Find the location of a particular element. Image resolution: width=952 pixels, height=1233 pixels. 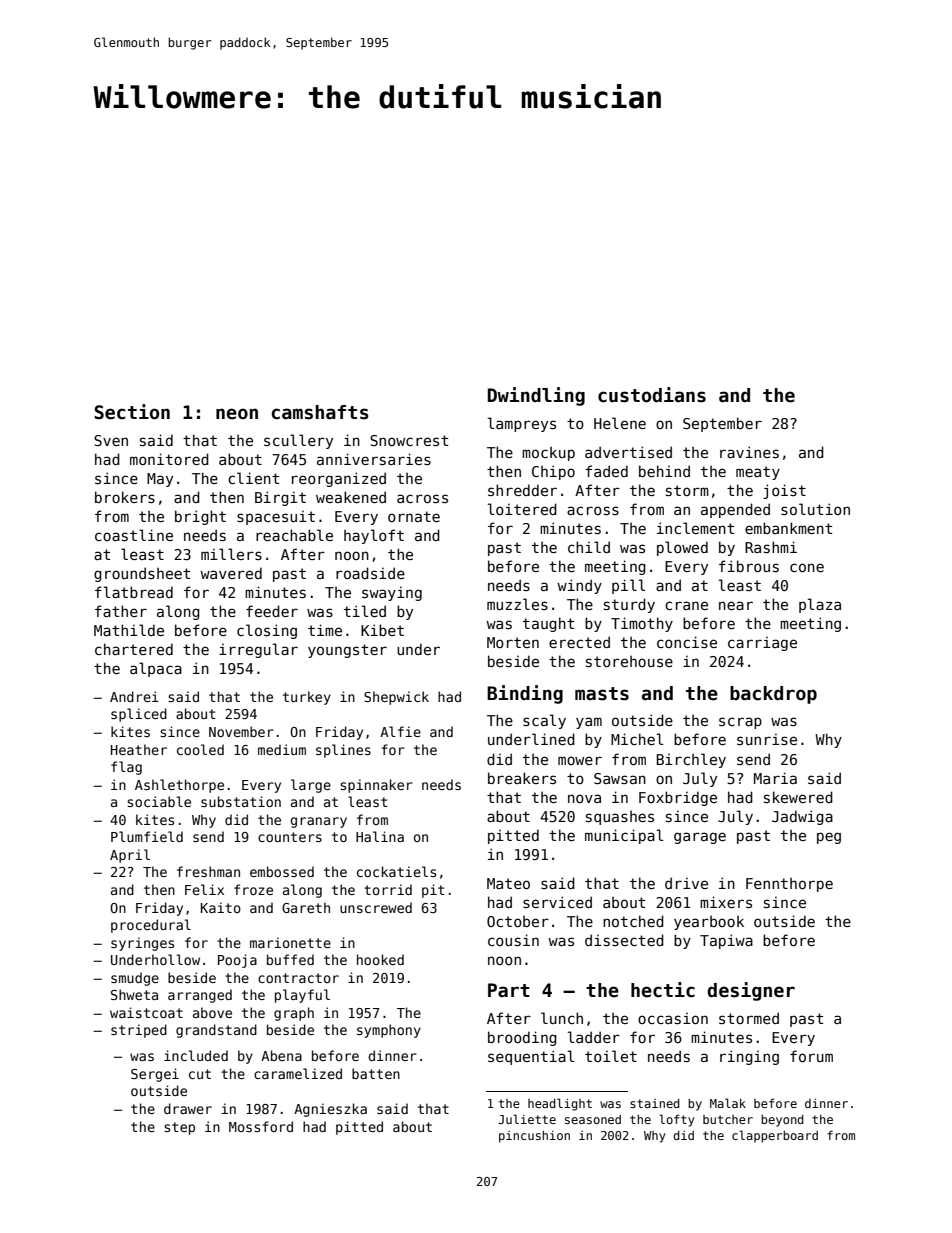

wavered is located at coordinates (231, 573).
